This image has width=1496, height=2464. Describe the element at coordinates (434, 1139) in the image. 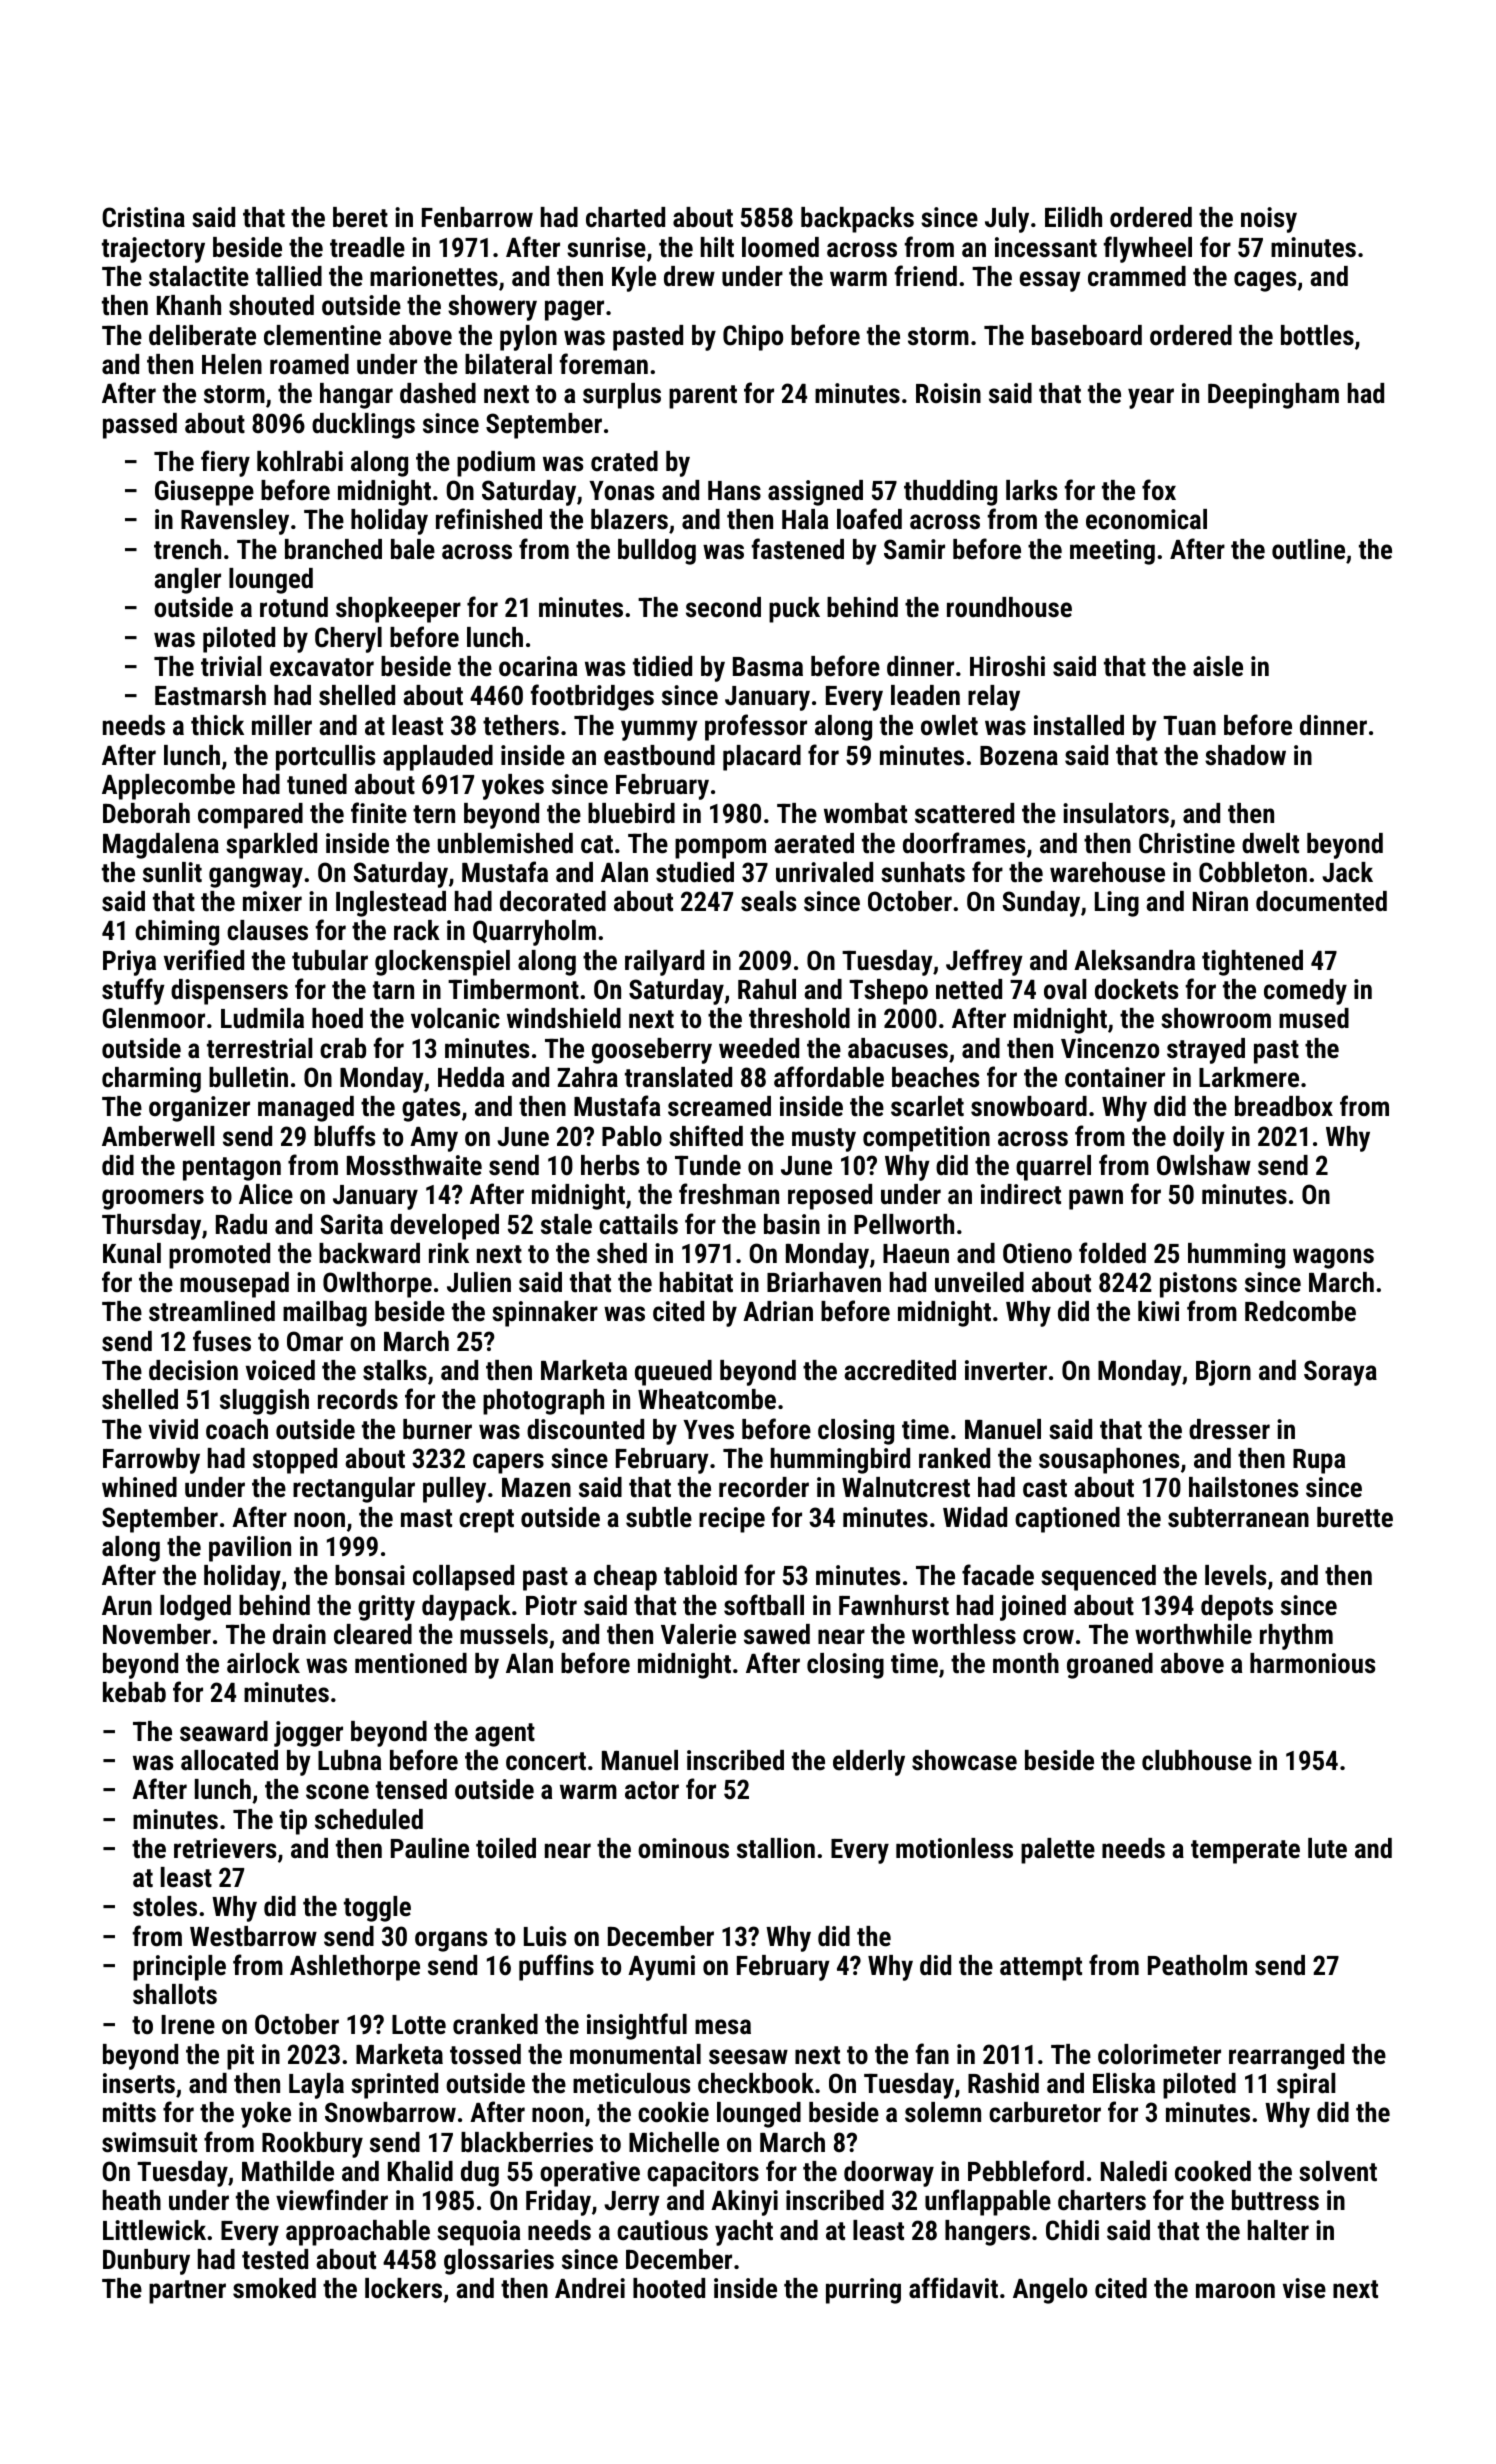

I see `Amy` at that location.
